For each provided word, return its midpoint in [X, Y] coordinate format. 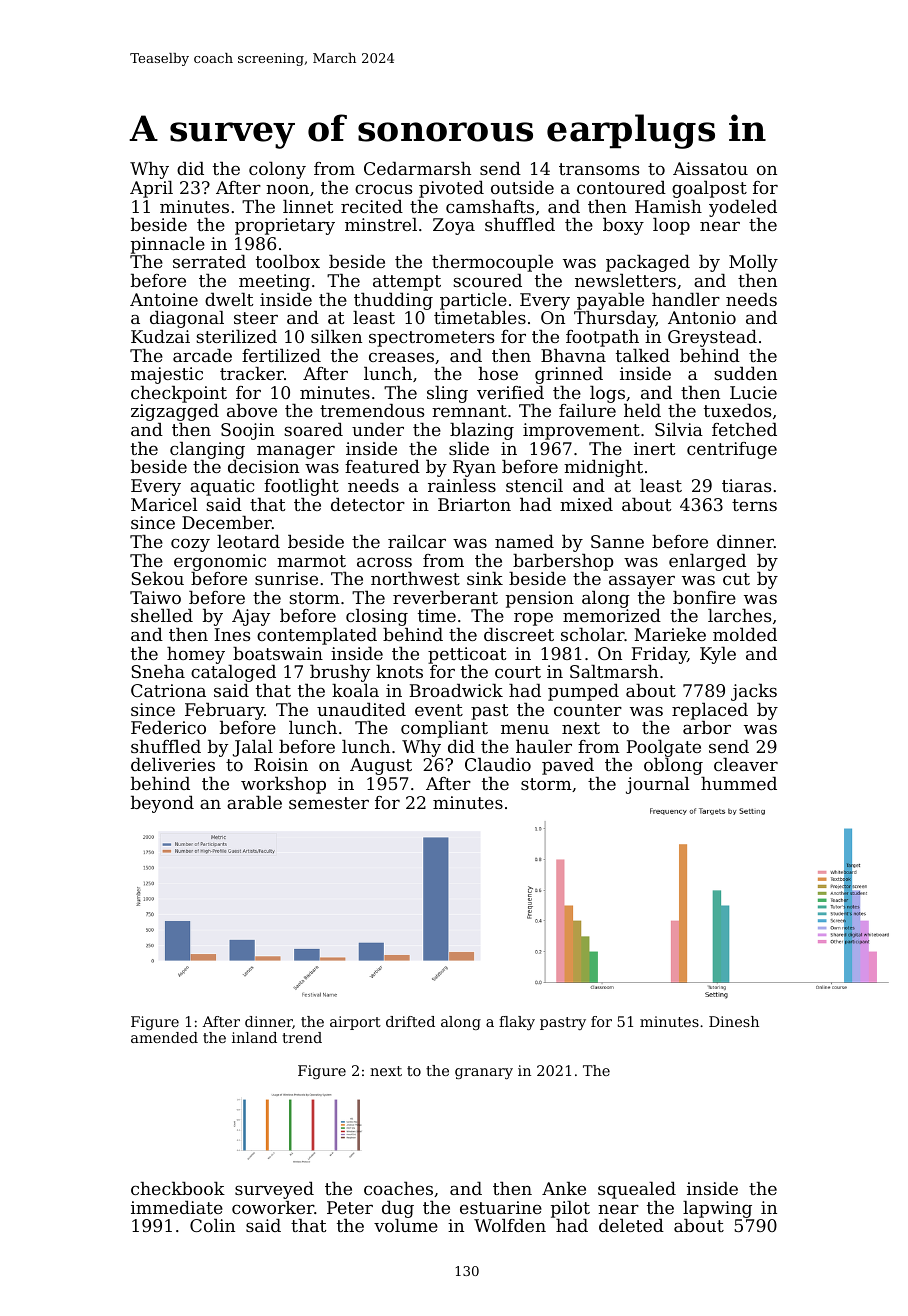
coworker [273, 1207]
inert [654, 448]
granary [484, 1073]
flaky [517, 1023]
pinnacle [168, 245]
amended [164, 1037]
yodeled [743, 208]
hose [498, 373]
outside [522, 187]
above [252, 410]
